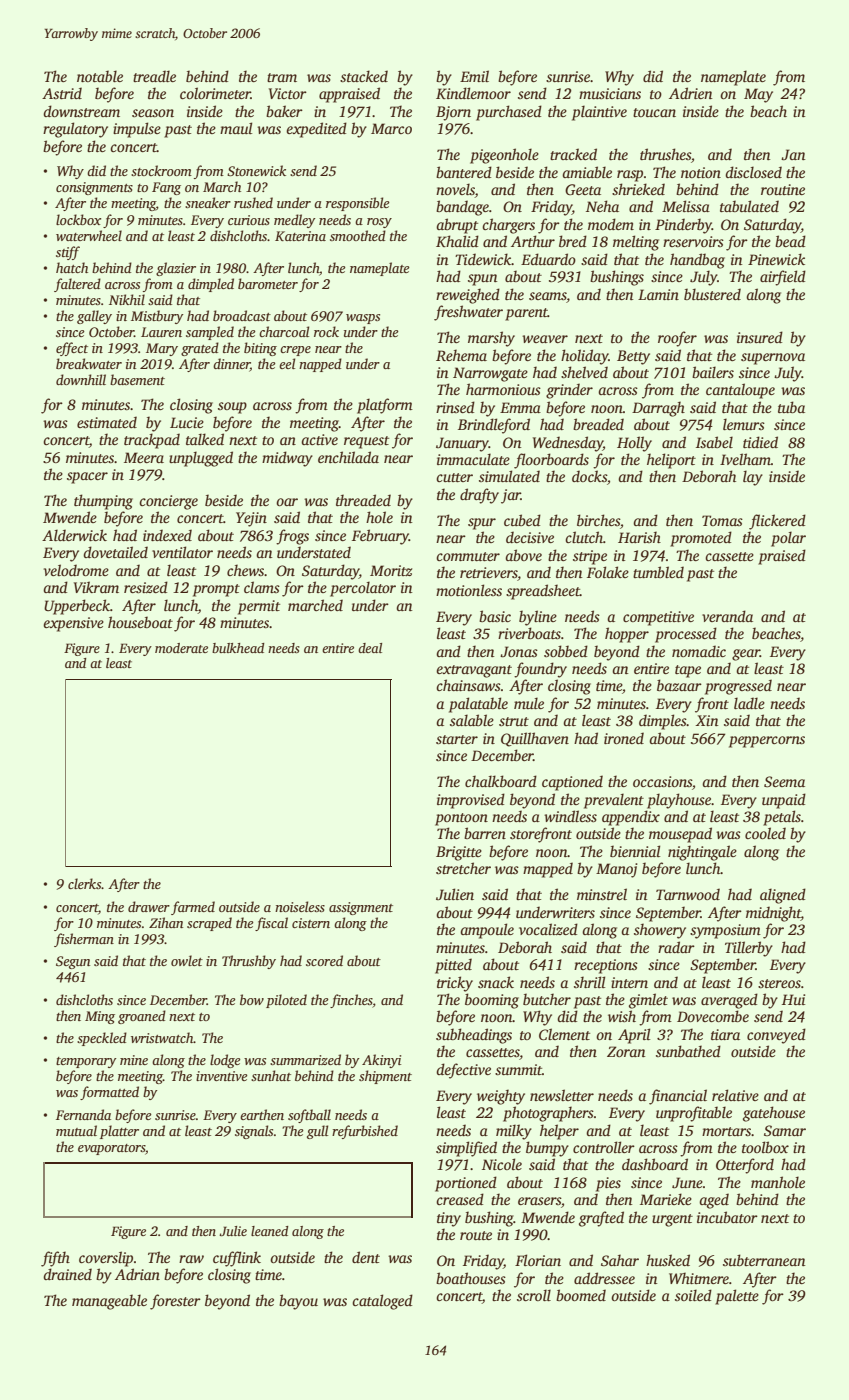 The width and height of the screenshot is (849, 1400). What do you see at coordinates (149, 906) in the screenshot?
I see `drawer` at bounding box center [149, 906].
